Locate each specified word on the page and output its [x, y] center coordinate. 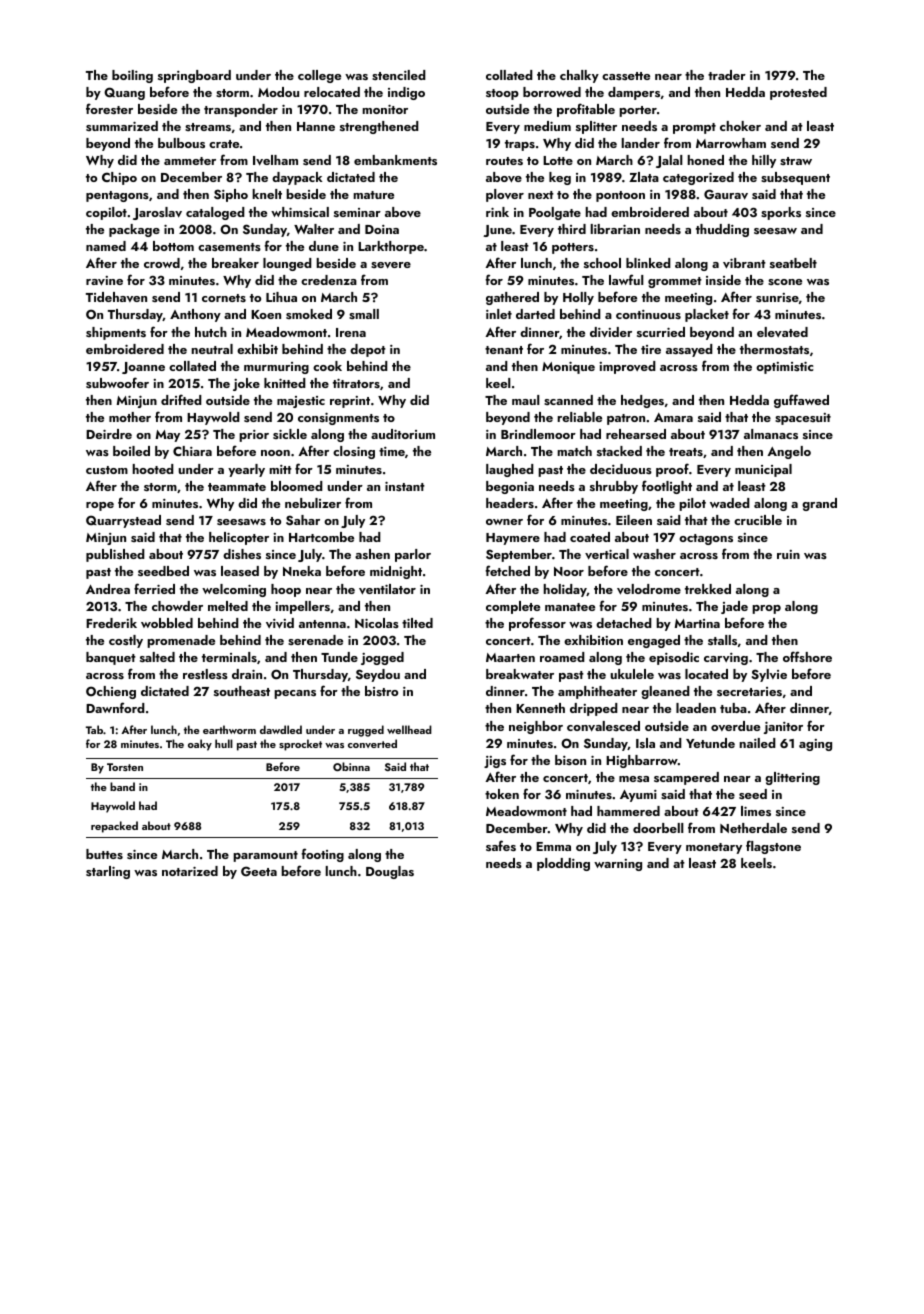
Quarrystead [123, 521]
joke [246, 384]
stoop [502, 94]
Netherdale [753, 828]
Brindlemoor [538, 434]
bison [570, 760]
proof [672, 470]
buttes [104, 854]
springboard [194, 76]
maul [526, 400]
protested [798, 93]
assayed [689, 350]
